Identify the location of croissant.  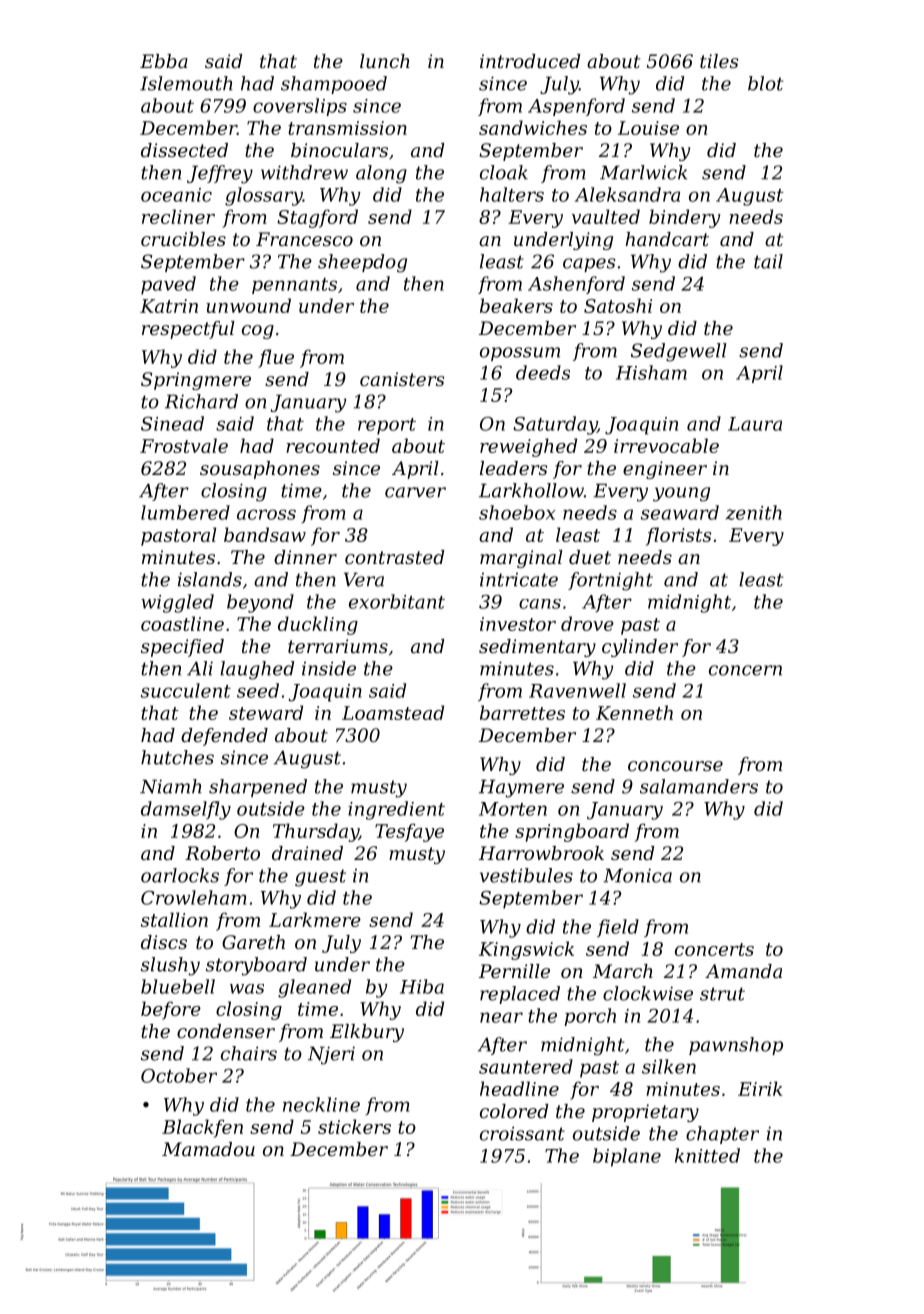
(522, 1133).
